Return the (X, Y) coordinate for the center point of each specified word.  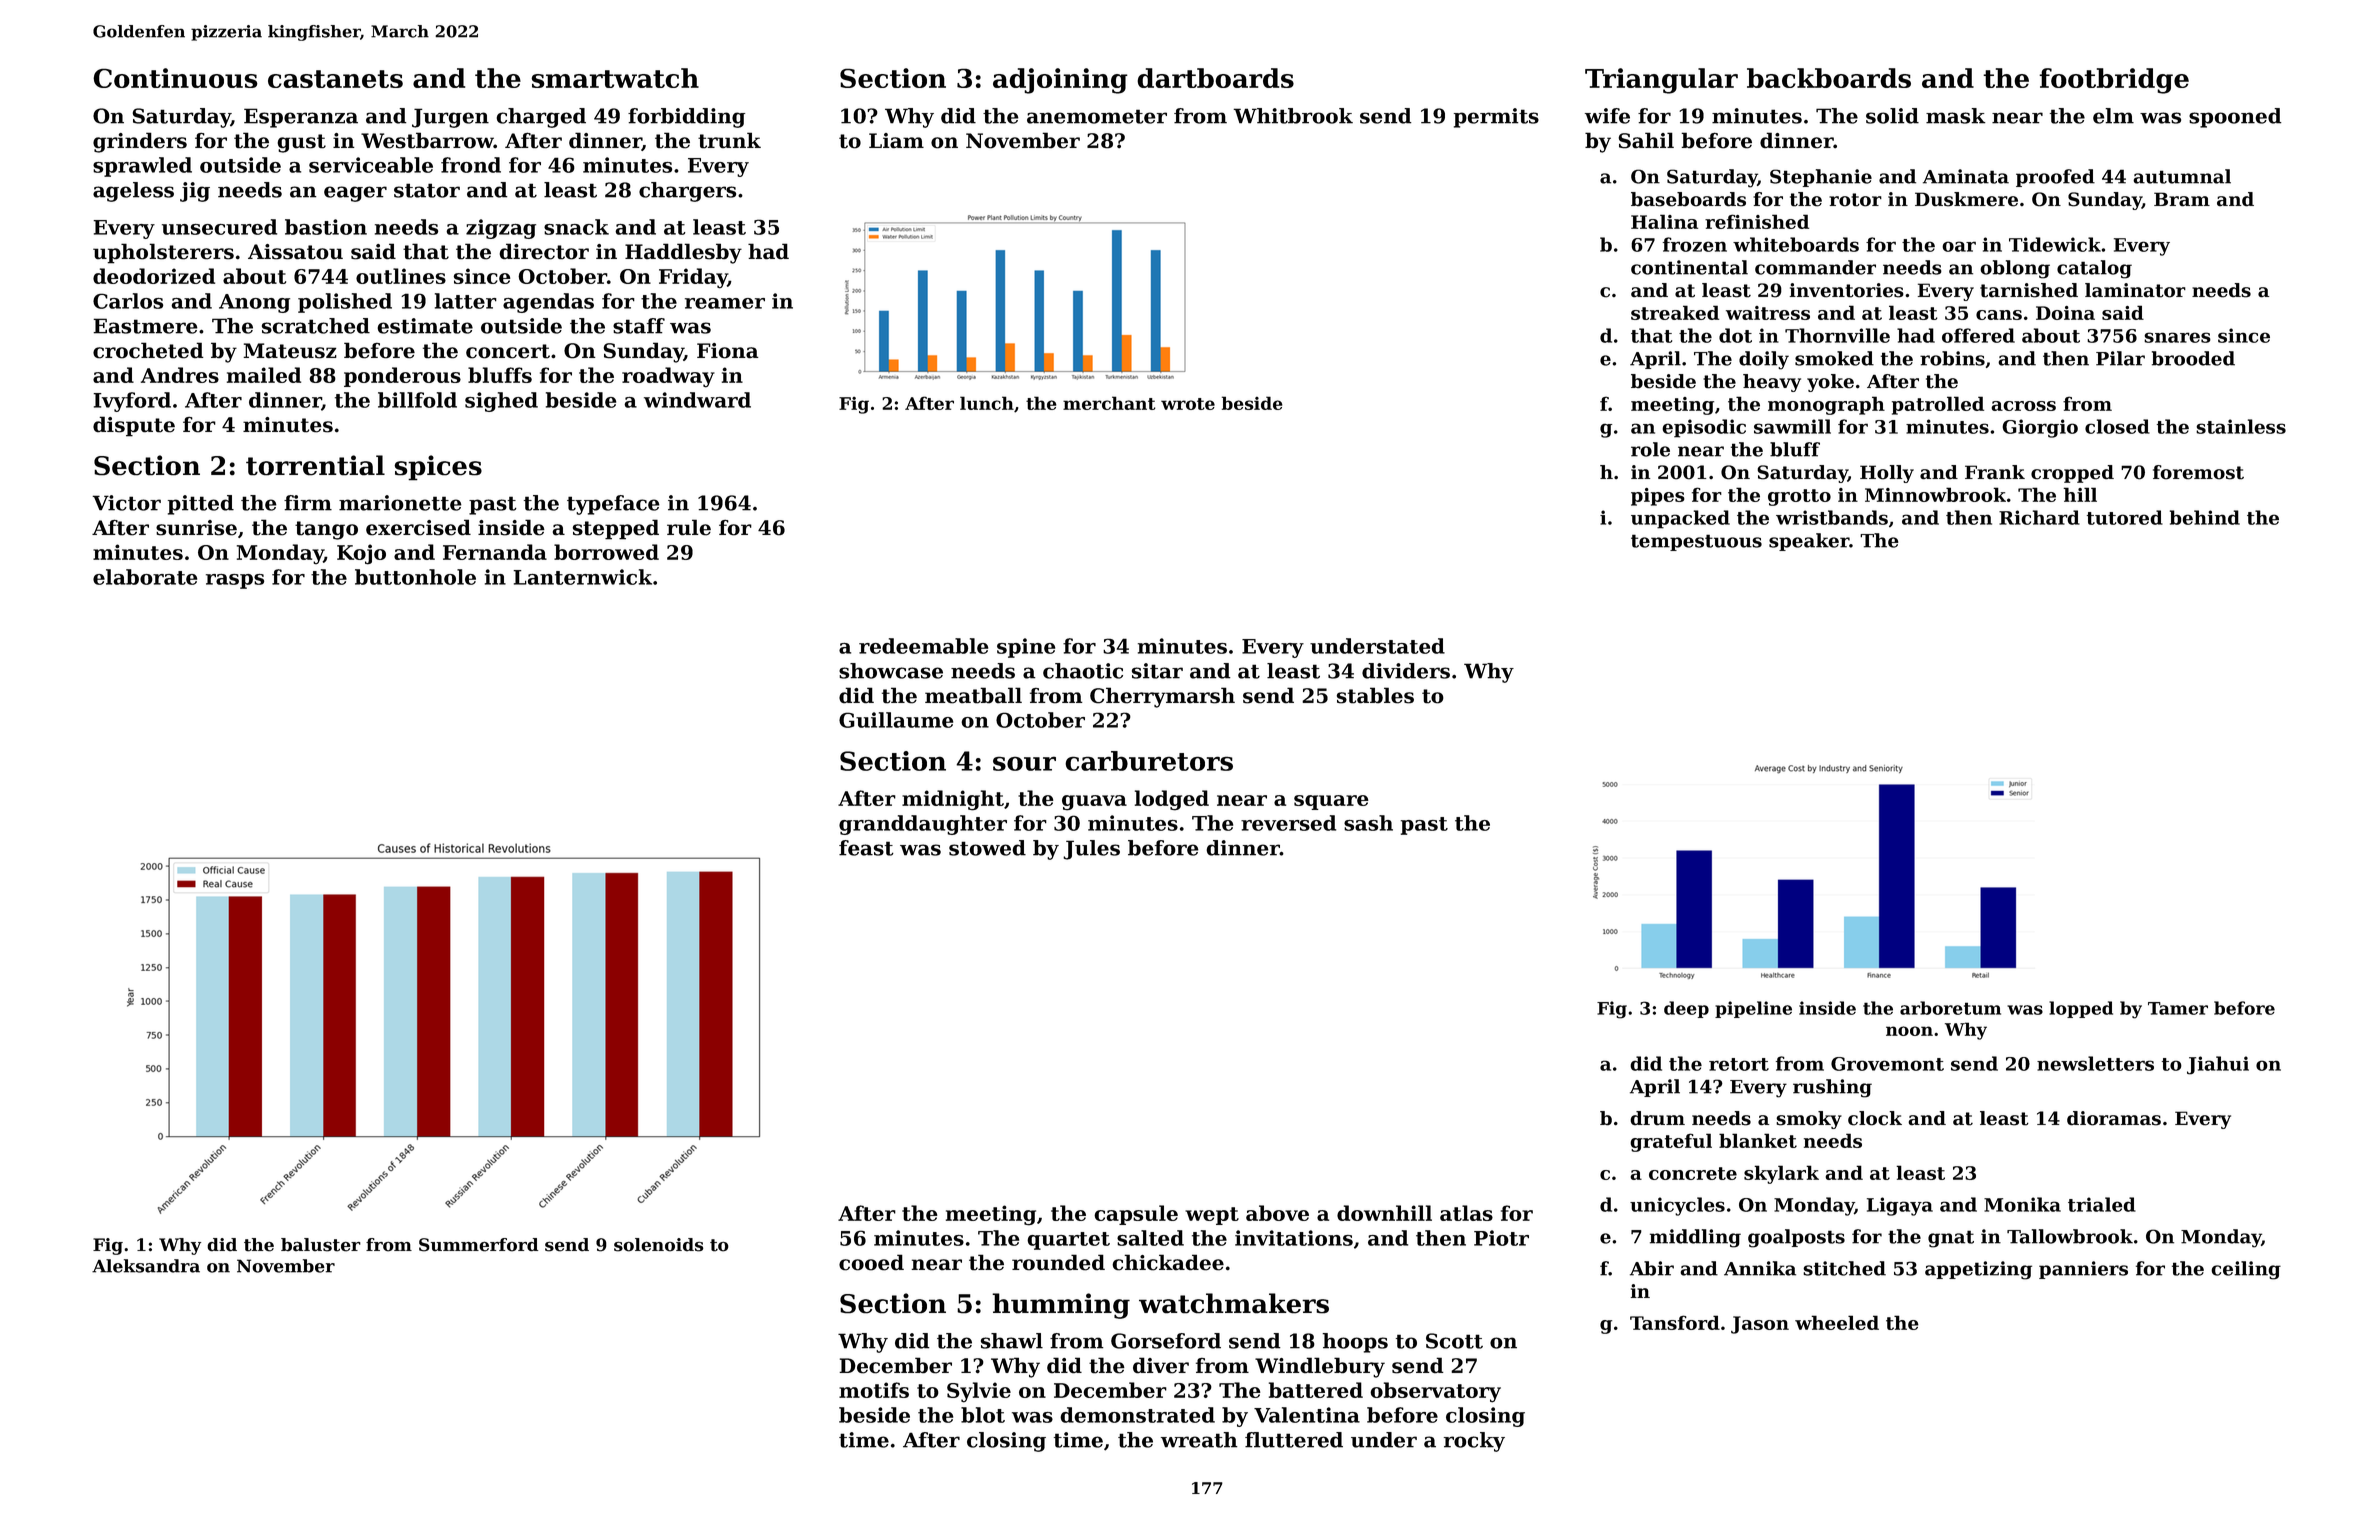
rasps (235, 581)
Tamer (2178, 1008)
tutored (2125, 517)
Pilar (2120, 358)
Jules (1091, 850)
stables (1375, 695)
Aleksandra (146, 1266)
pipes (1658, 497)
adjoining (1060, 81)
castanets (335, 79)
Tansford (1675, 1322)
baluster (321, 1245)
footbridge (2114, 81)
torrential (315, 465)
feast (866, 848)
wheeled (1837, 1322)
